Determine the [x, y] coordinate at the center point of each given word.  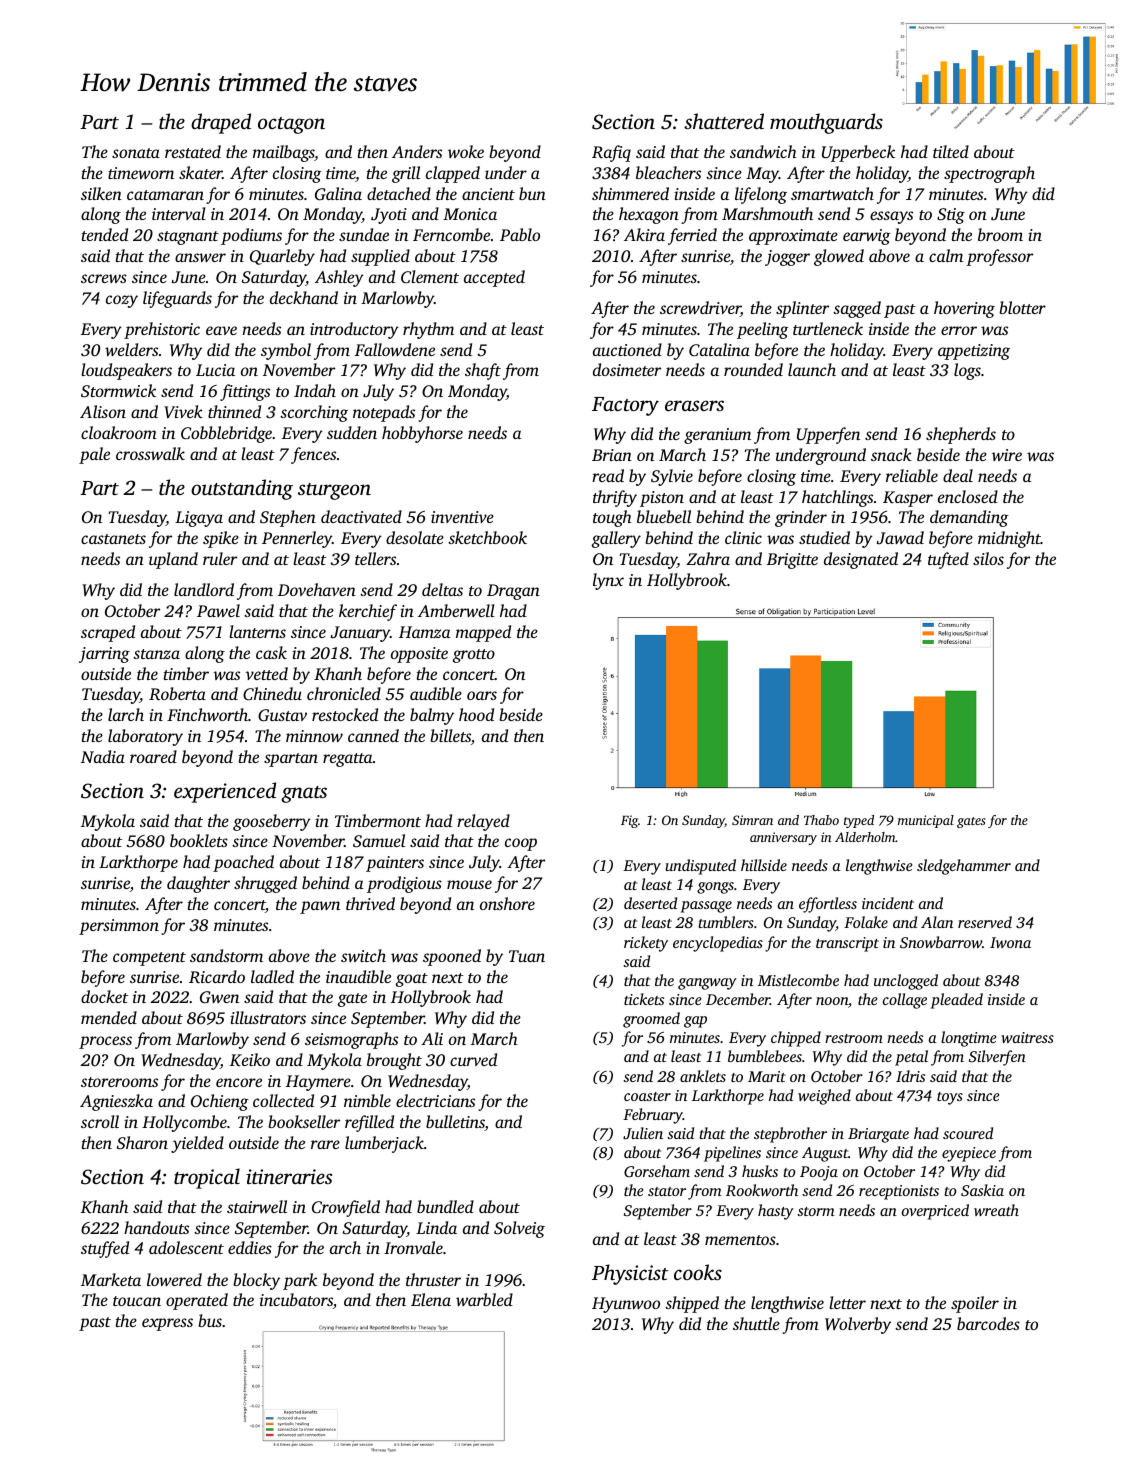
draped [221, 123]
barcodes [988, 1323]
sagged [857, 309]
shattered [724, 121]
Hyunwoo [626, 1305]
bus [210, 1320]
